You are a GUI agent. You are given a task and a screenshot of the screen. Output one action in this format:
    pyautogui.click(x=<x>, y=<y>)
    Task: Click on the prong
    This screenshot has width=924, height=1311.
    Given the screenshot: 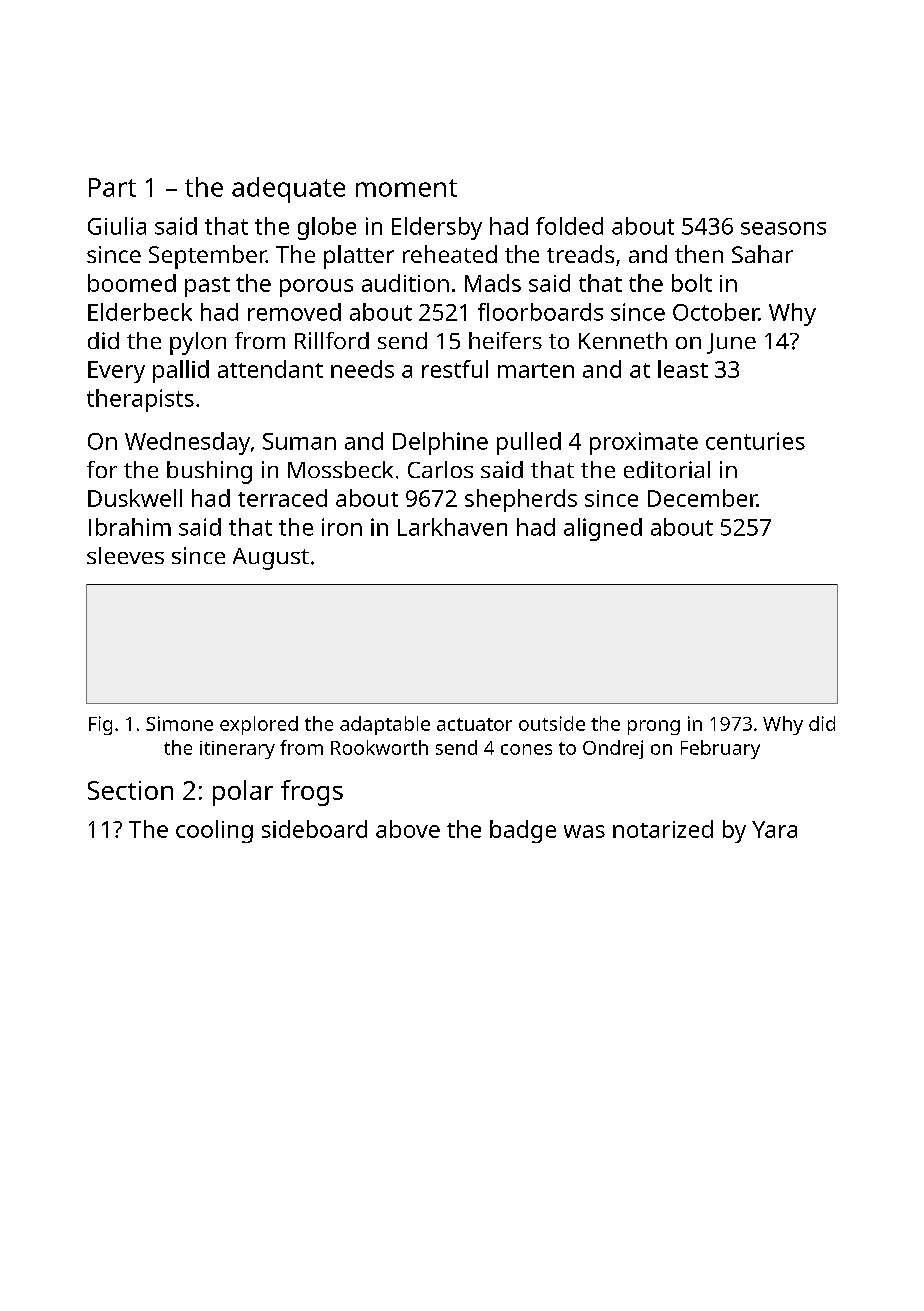 What is the action you would take?
    pyautogui.click(x=654, y=727)
